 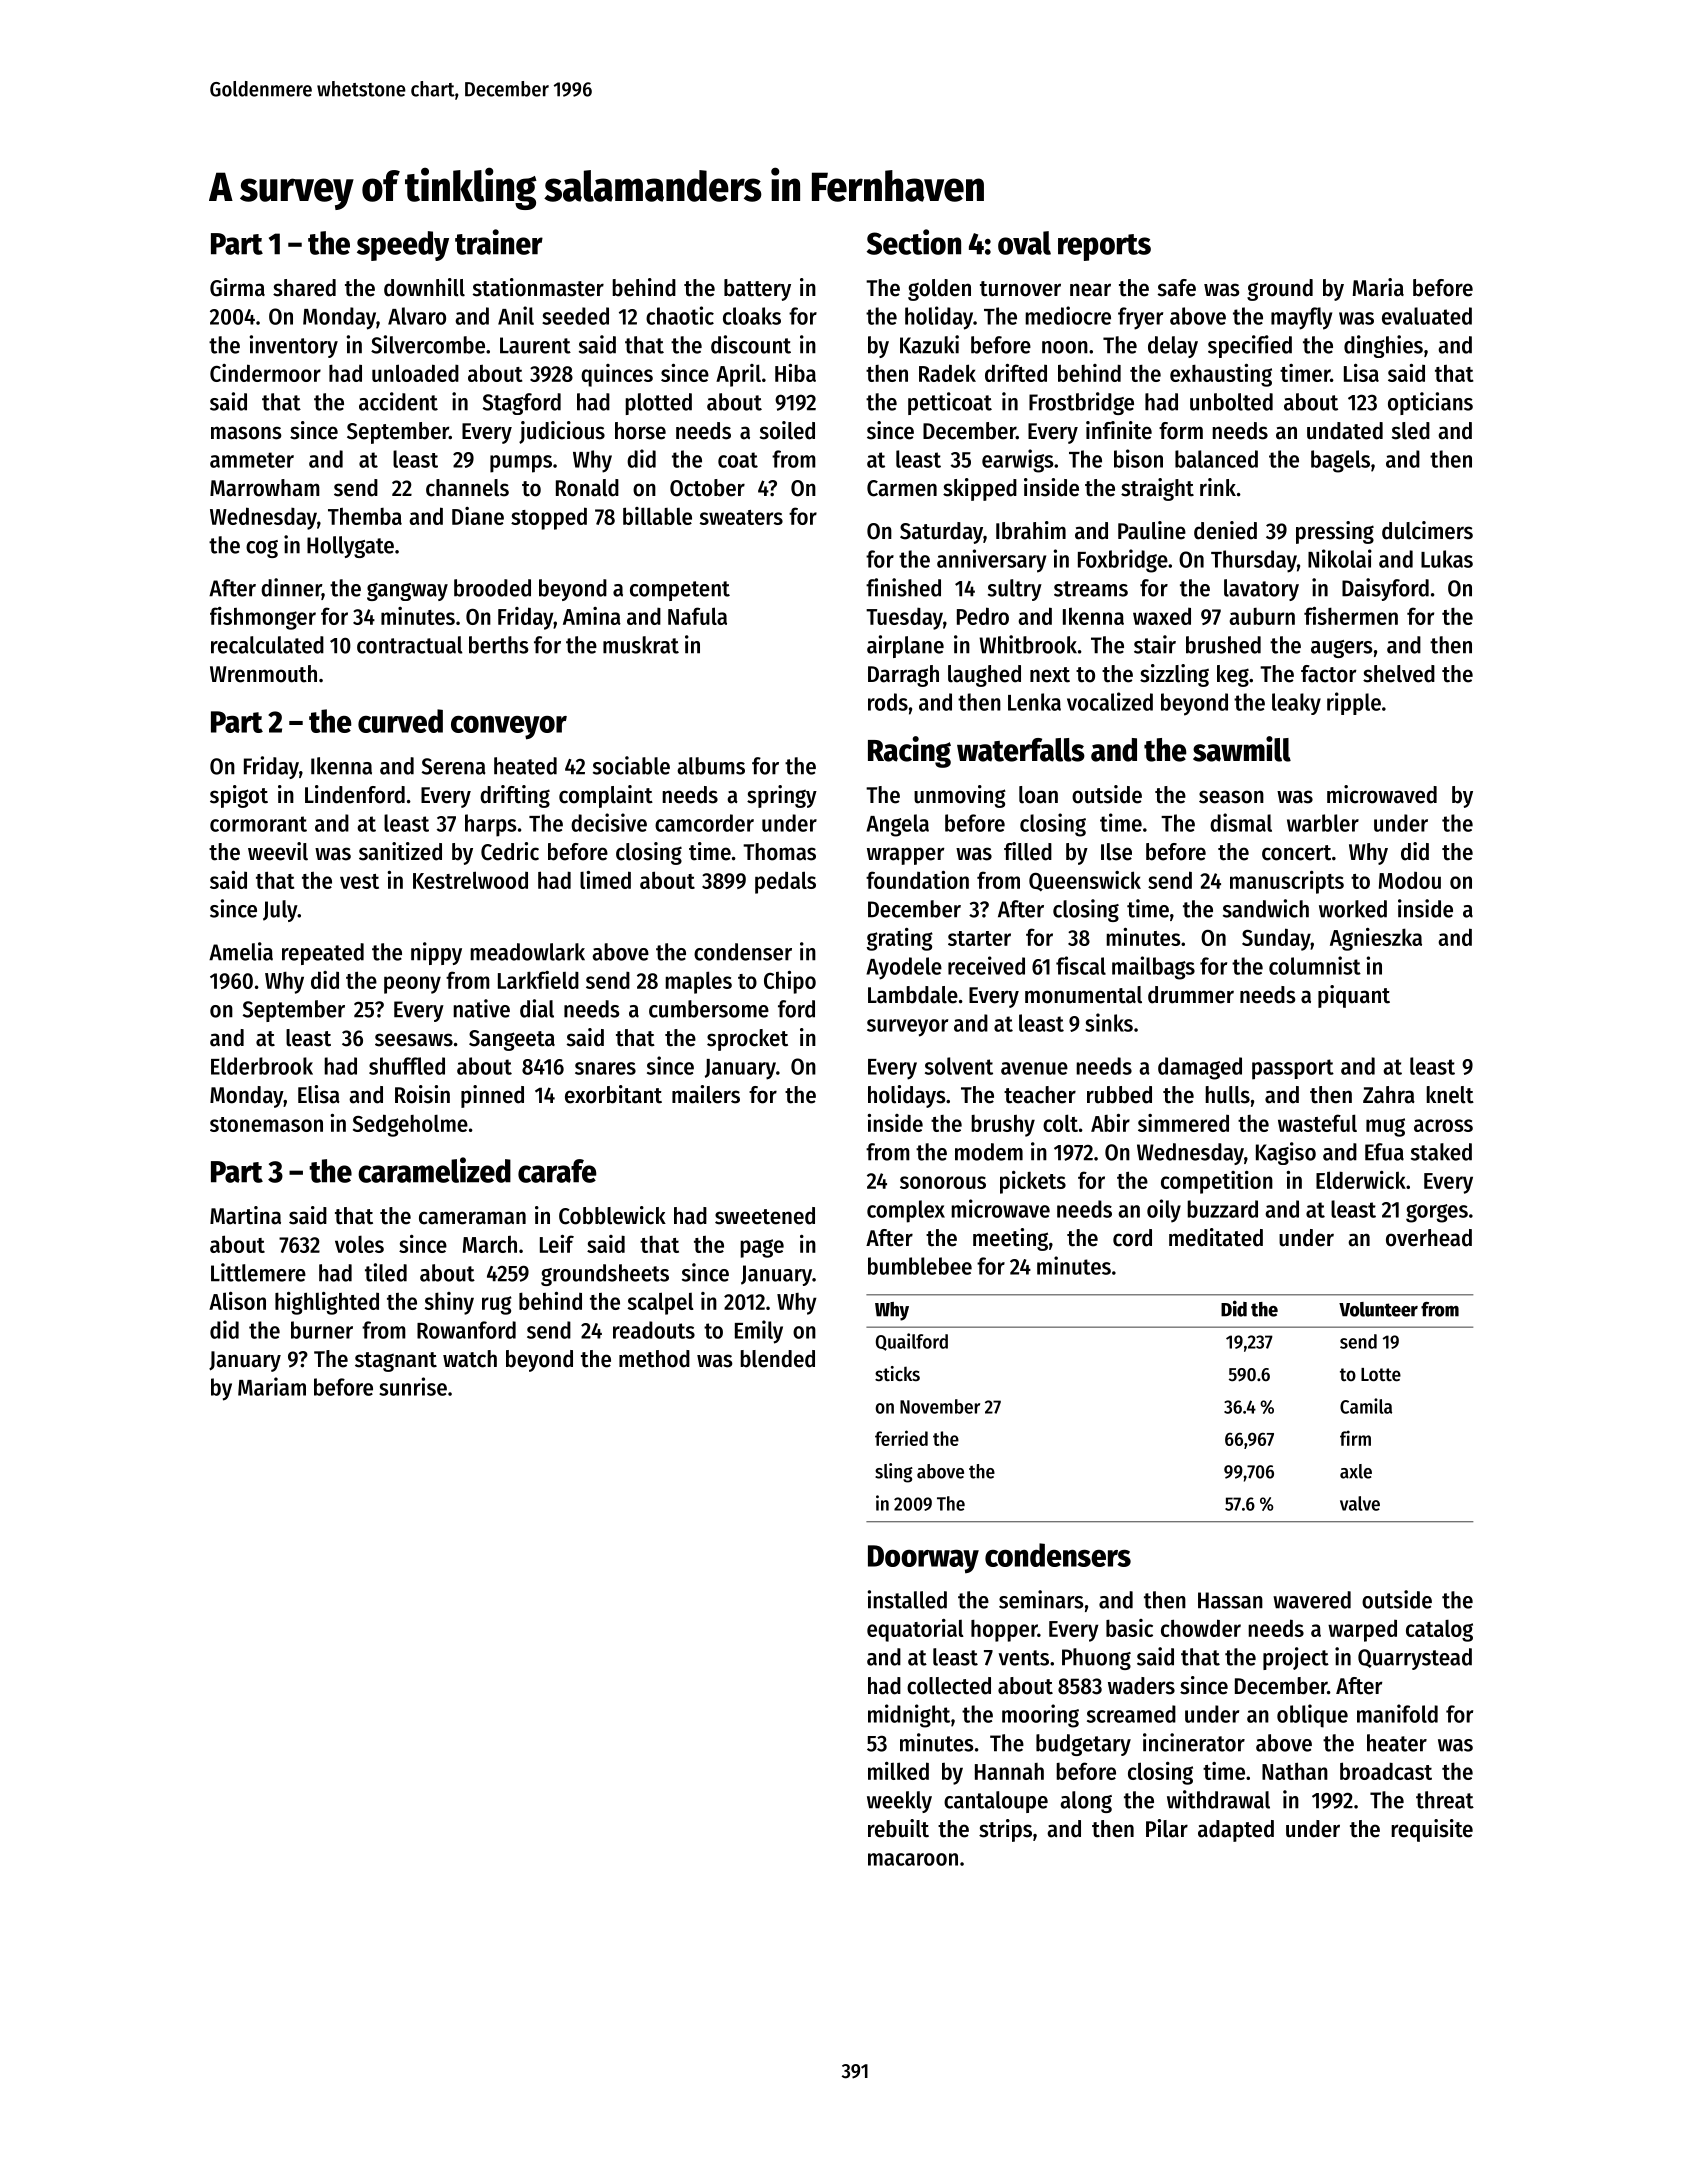 What do you see at coordinates (294, 346) in the document?
I see `inventory` at bounding box center [294, 346].
